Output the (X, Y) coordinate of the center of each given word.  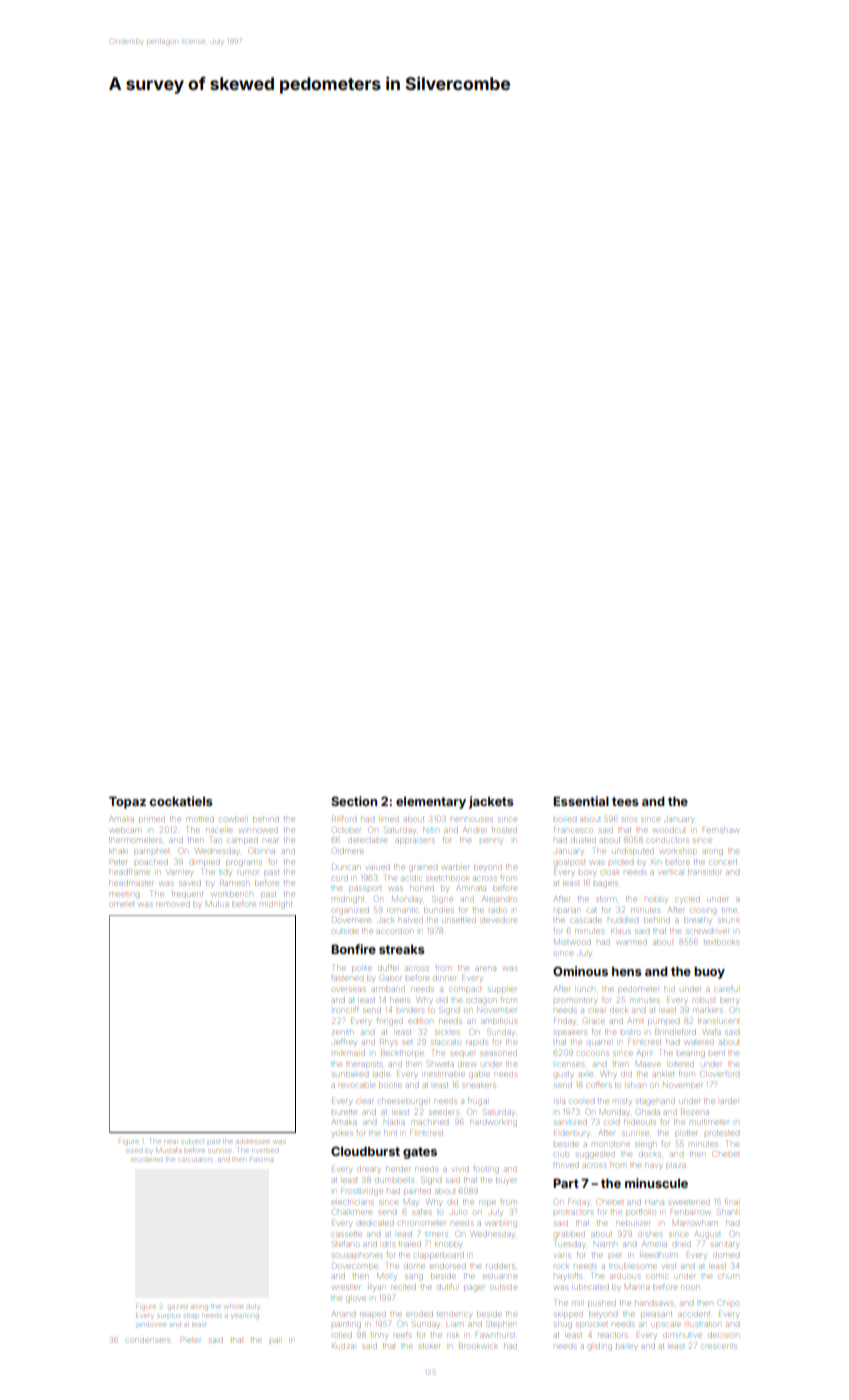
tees (625, 801)
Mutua (217, 904)
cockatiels (181, 801)
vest (669, 1266)
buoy (709, 973)
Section (354, 801)
